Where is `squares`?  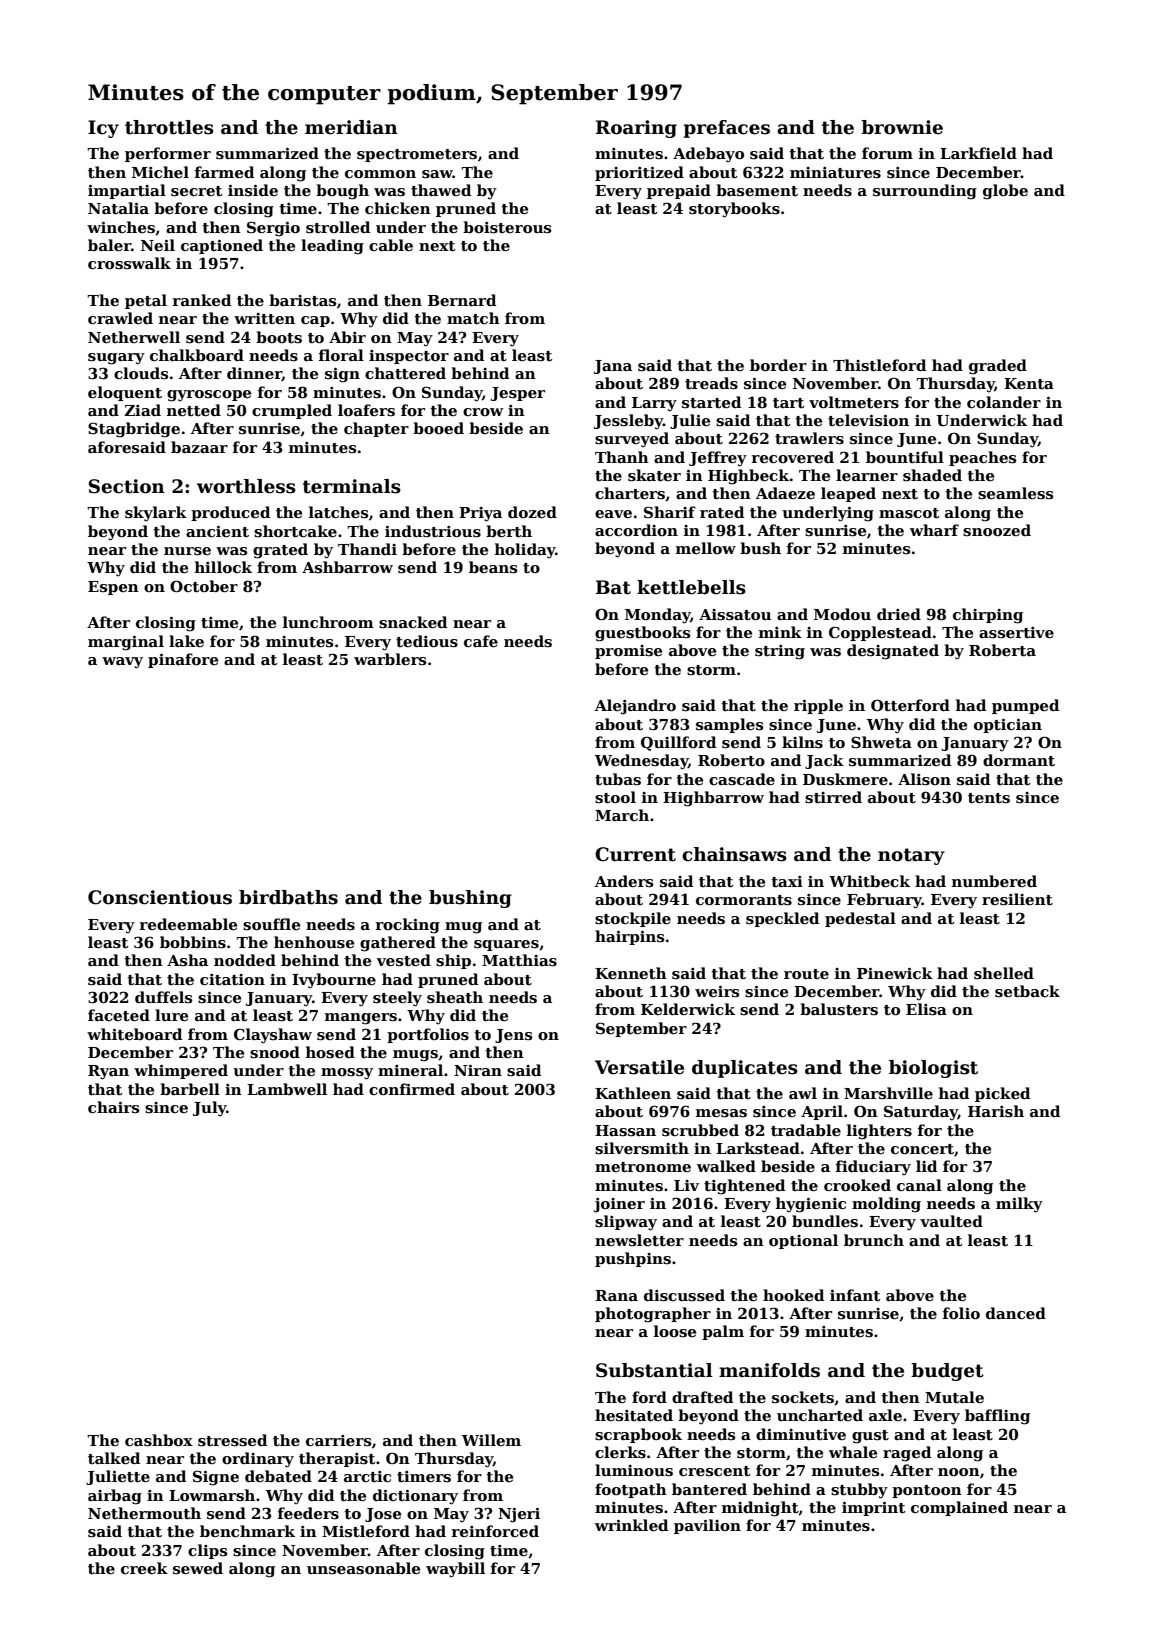 squares is located at coordinates (506, 945).
